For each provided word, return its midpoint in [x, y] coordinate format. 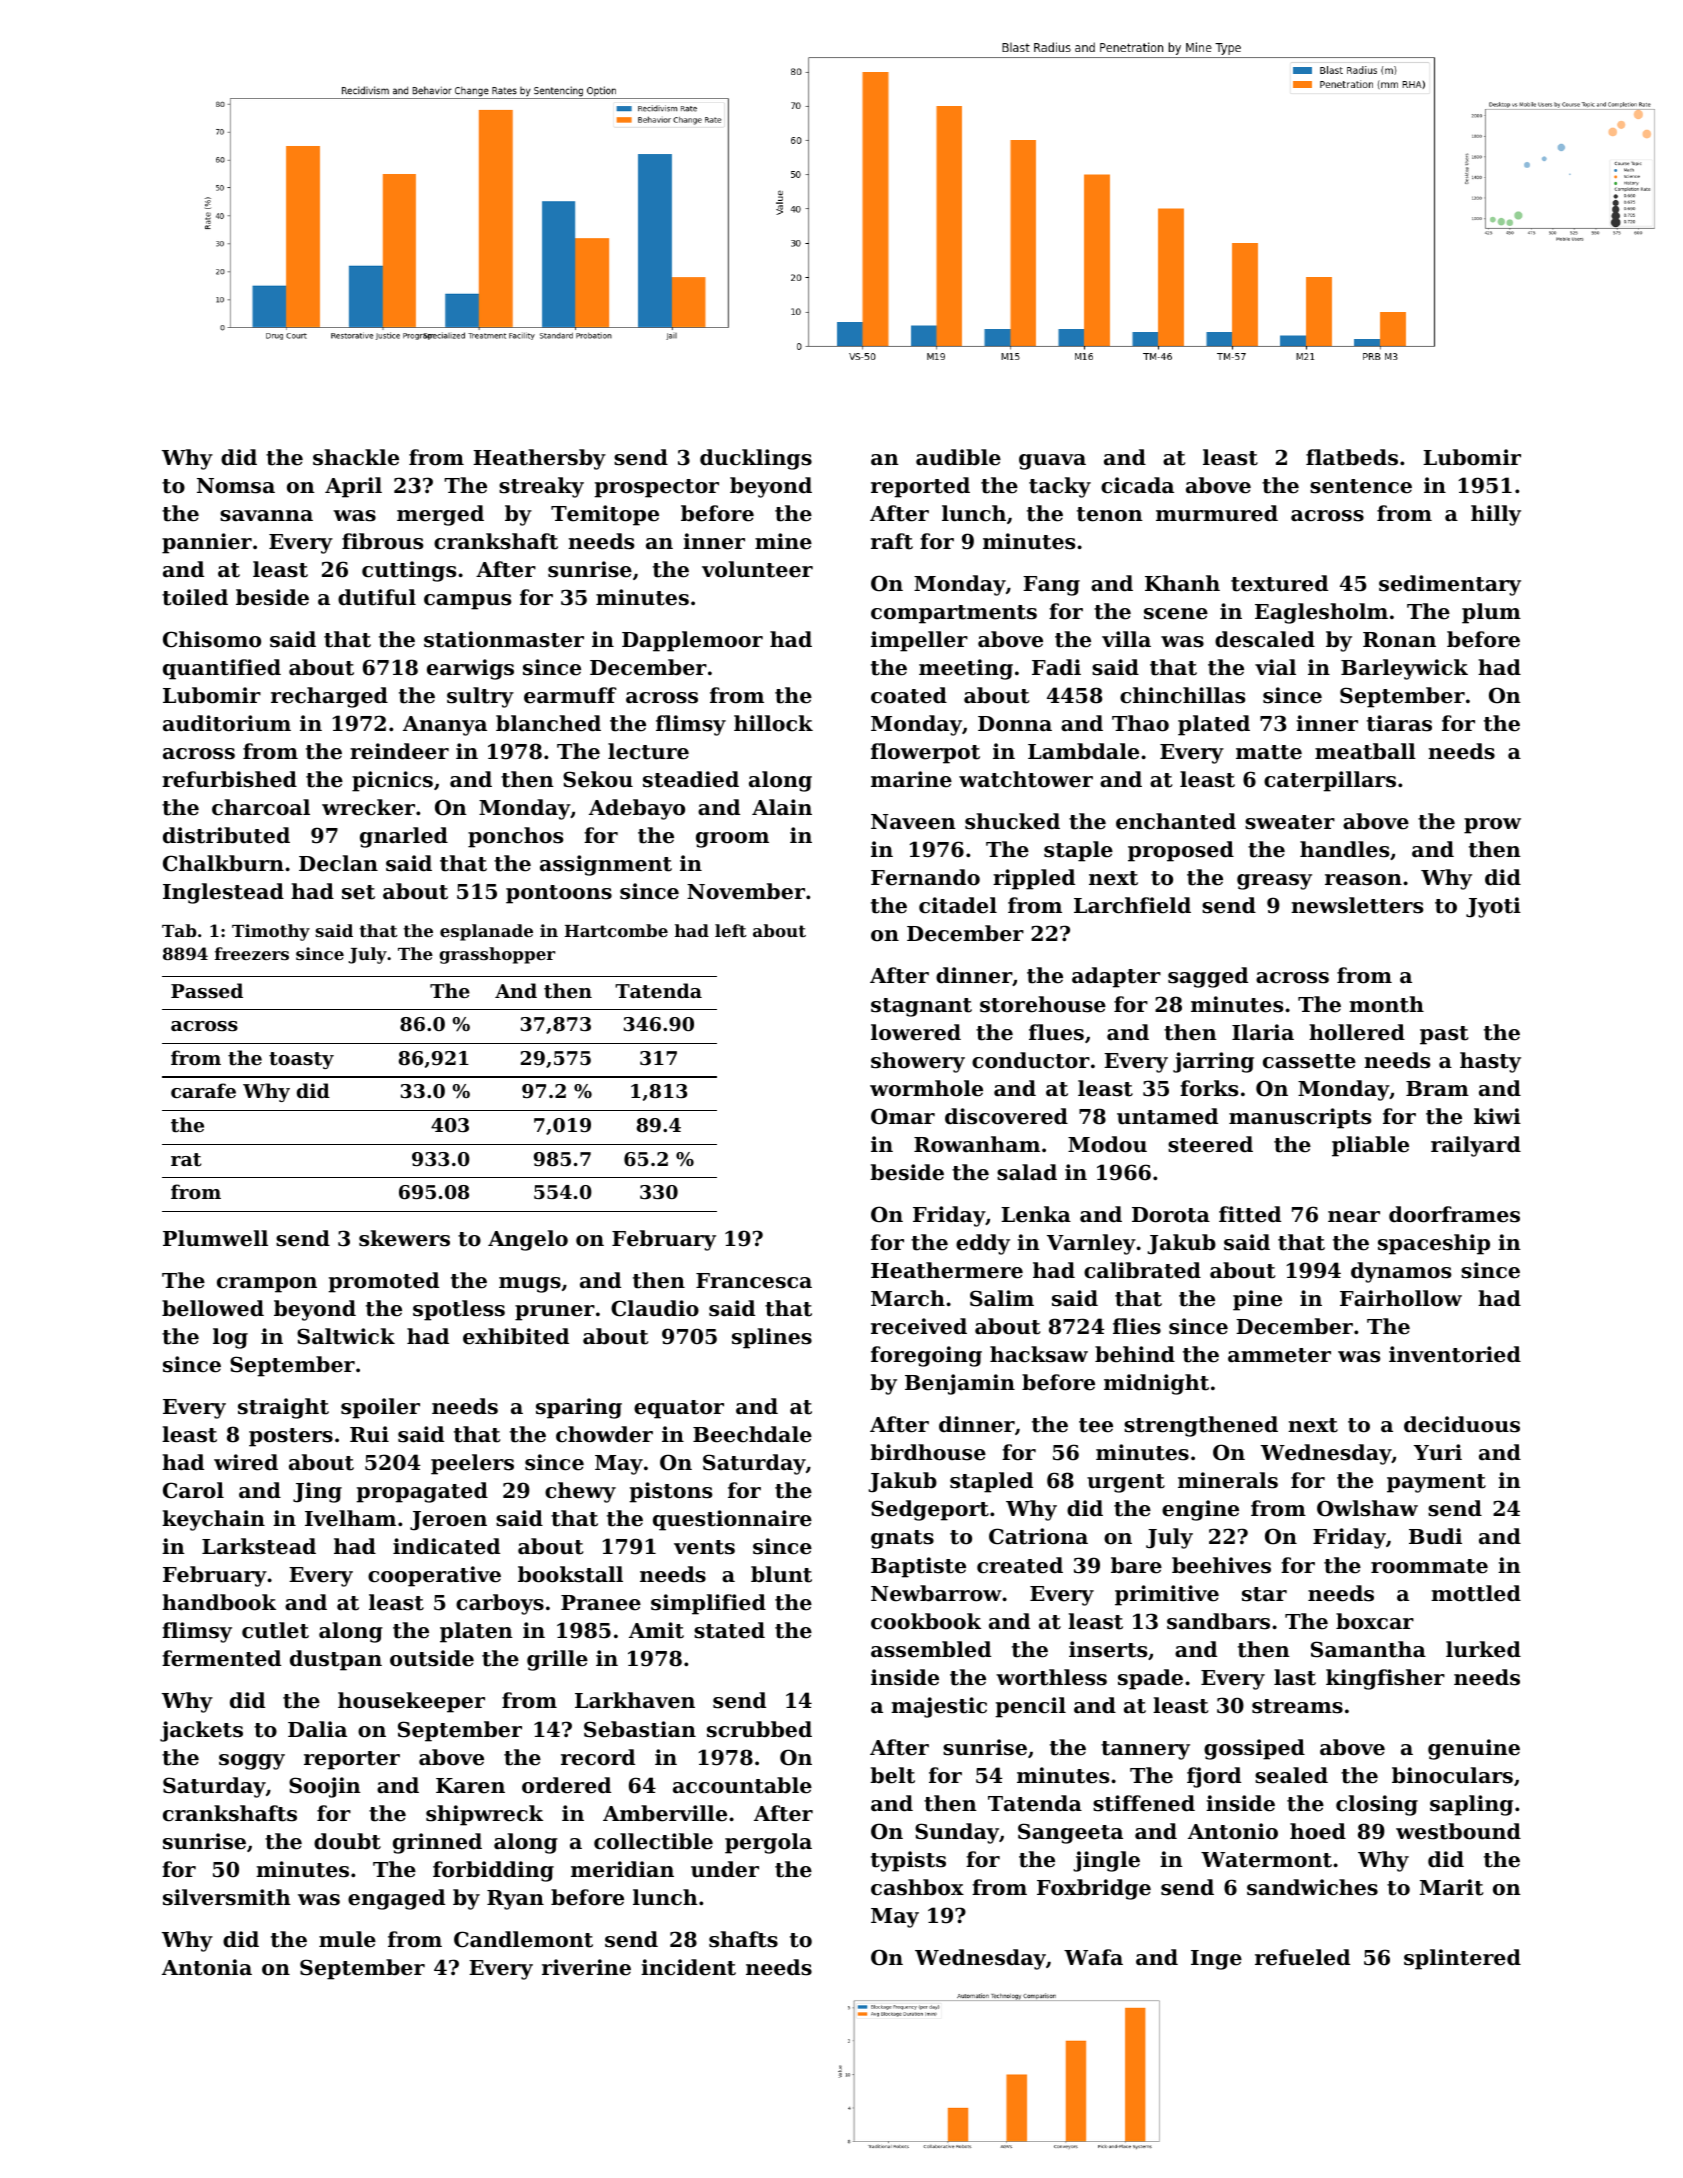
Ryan [515, 1900]
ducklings [756, 459]
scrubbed [759, 1729]
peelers [472, 1464]
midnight [1156, 1384]
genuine [1474, 1749]
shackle [356, 457]
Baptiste [918, 1567]
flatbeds [1352, 457]
